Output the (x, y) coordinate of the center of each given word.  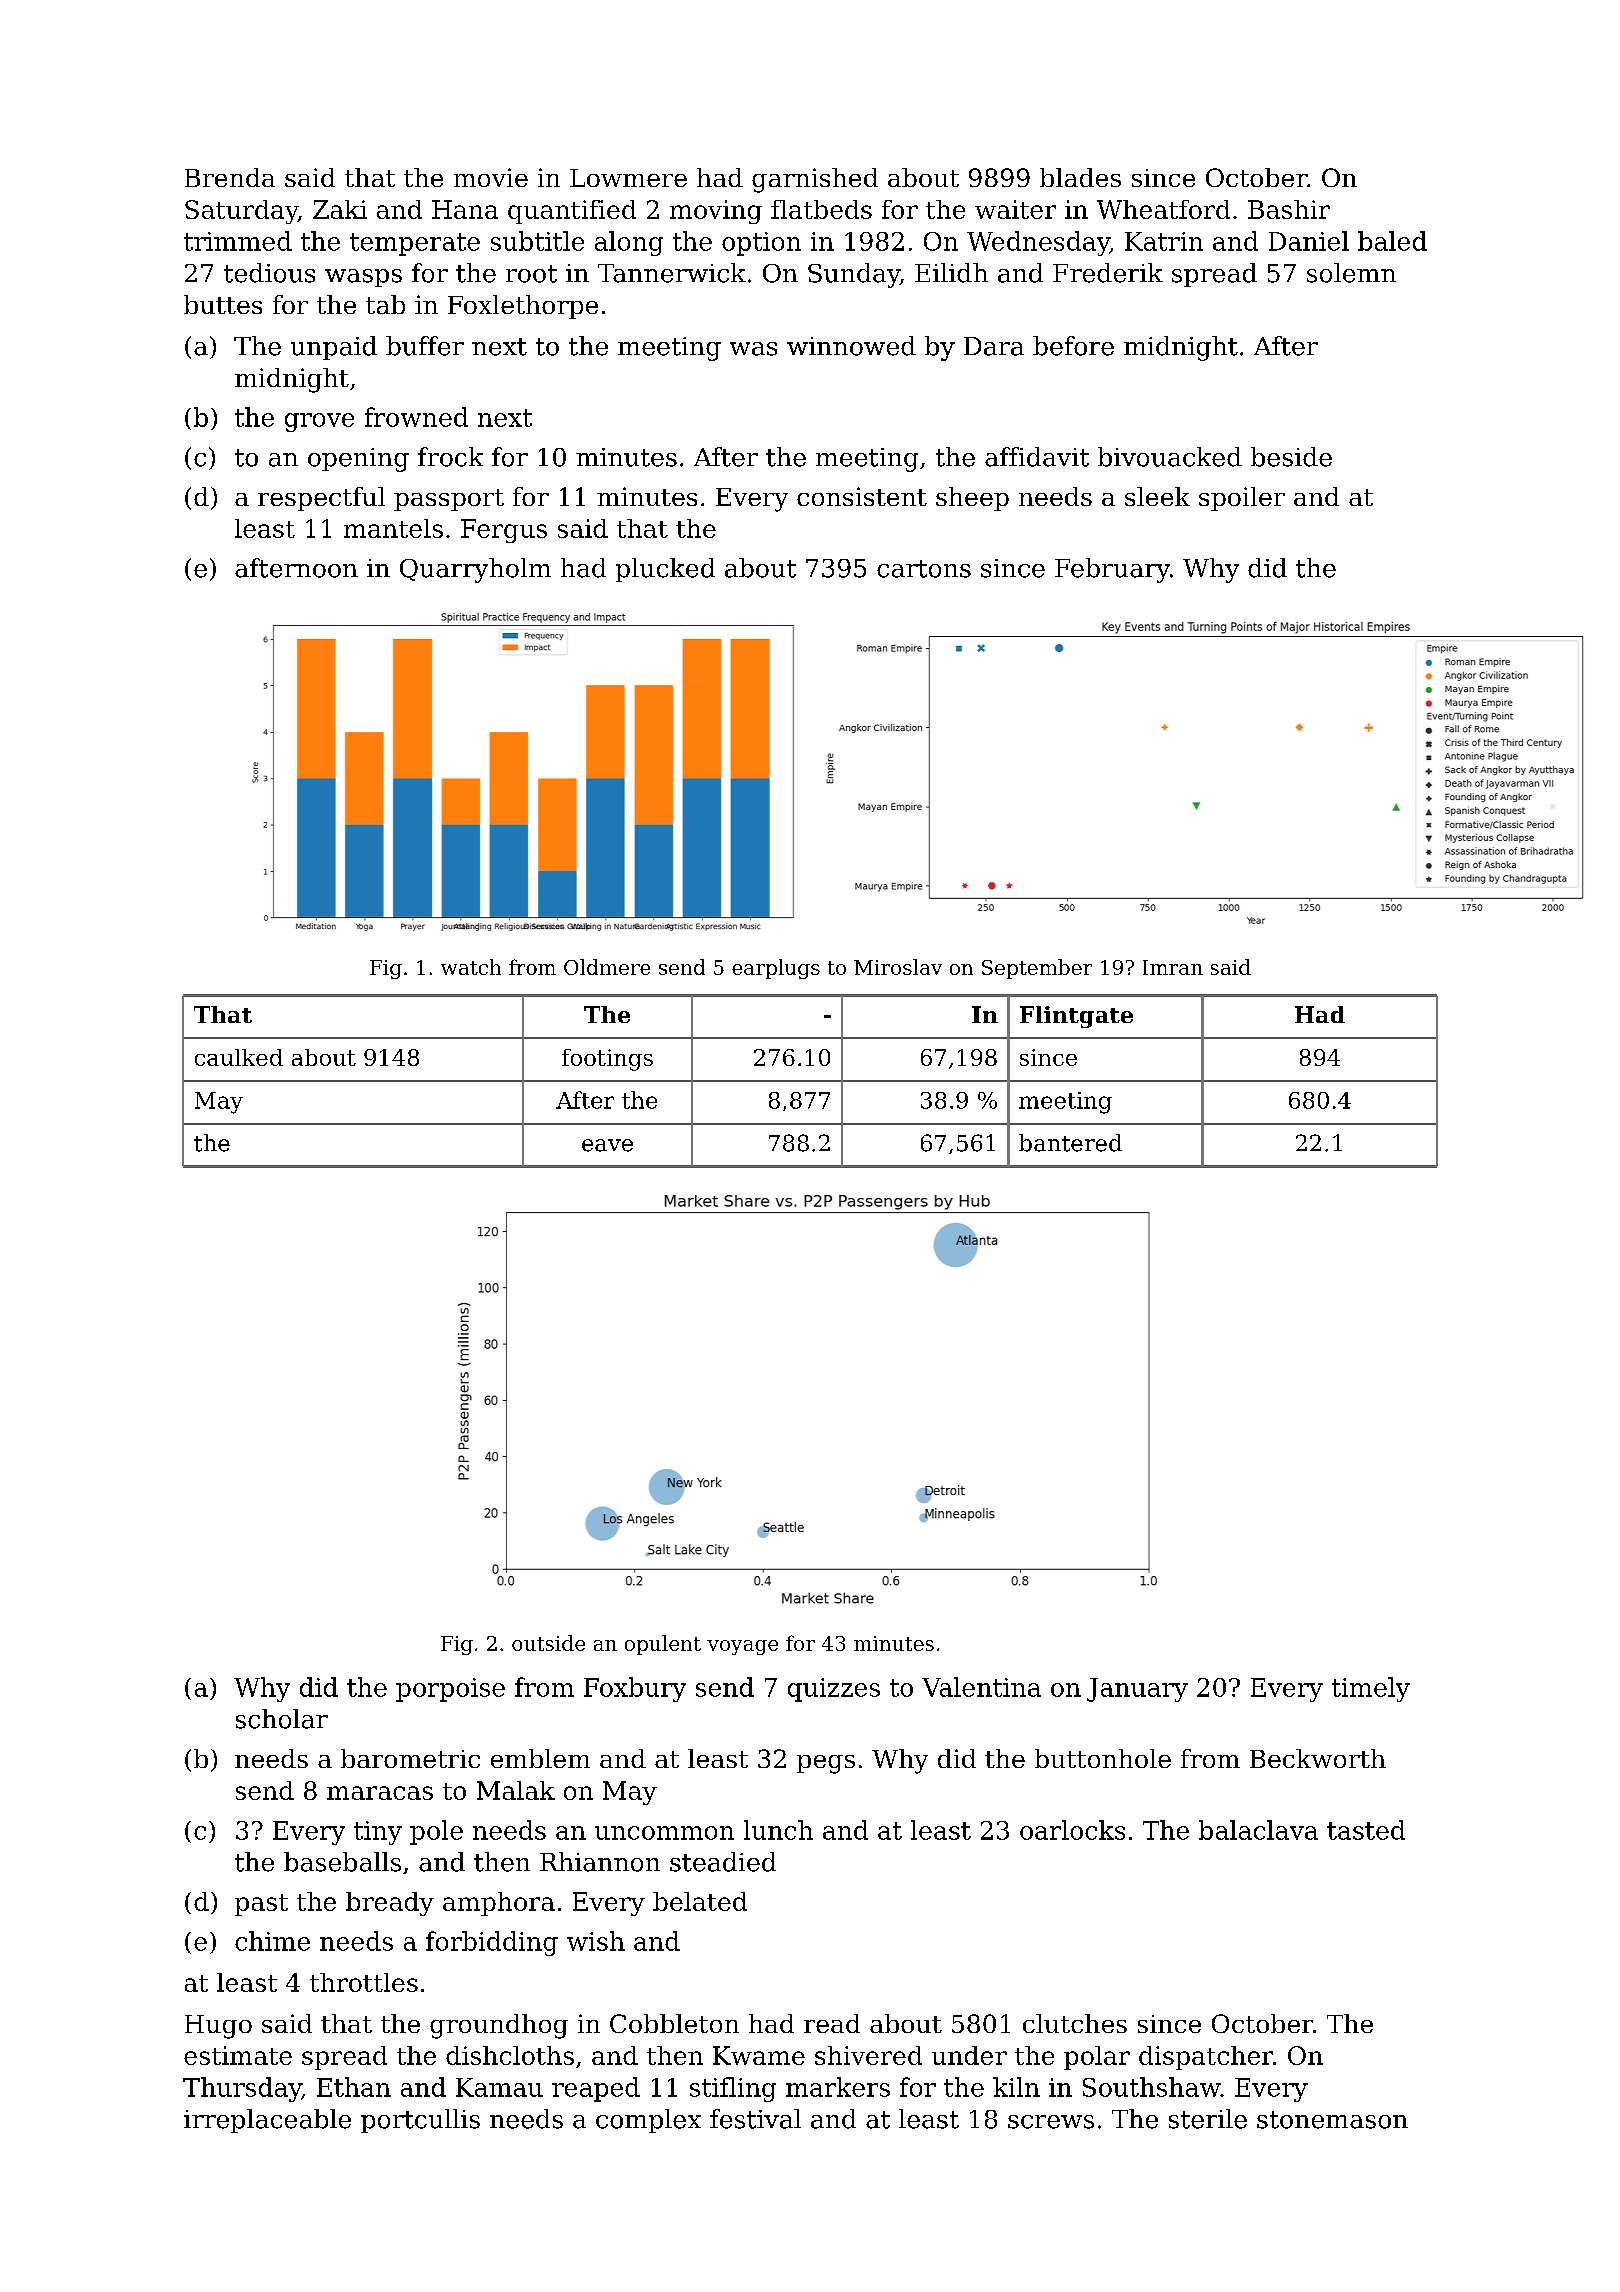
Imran (1173, 967)
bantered (1070, 1143)
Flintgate (1076, 1017)
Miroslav (898, 967)
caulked (239, 1057)
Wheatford (1163, 209)
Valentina (981, 1687)
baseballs (342, 1862)
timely (1371, 1689)
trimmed (238, 241)
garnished (815, 180)
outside (548, 1643)
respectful (321, 499)
